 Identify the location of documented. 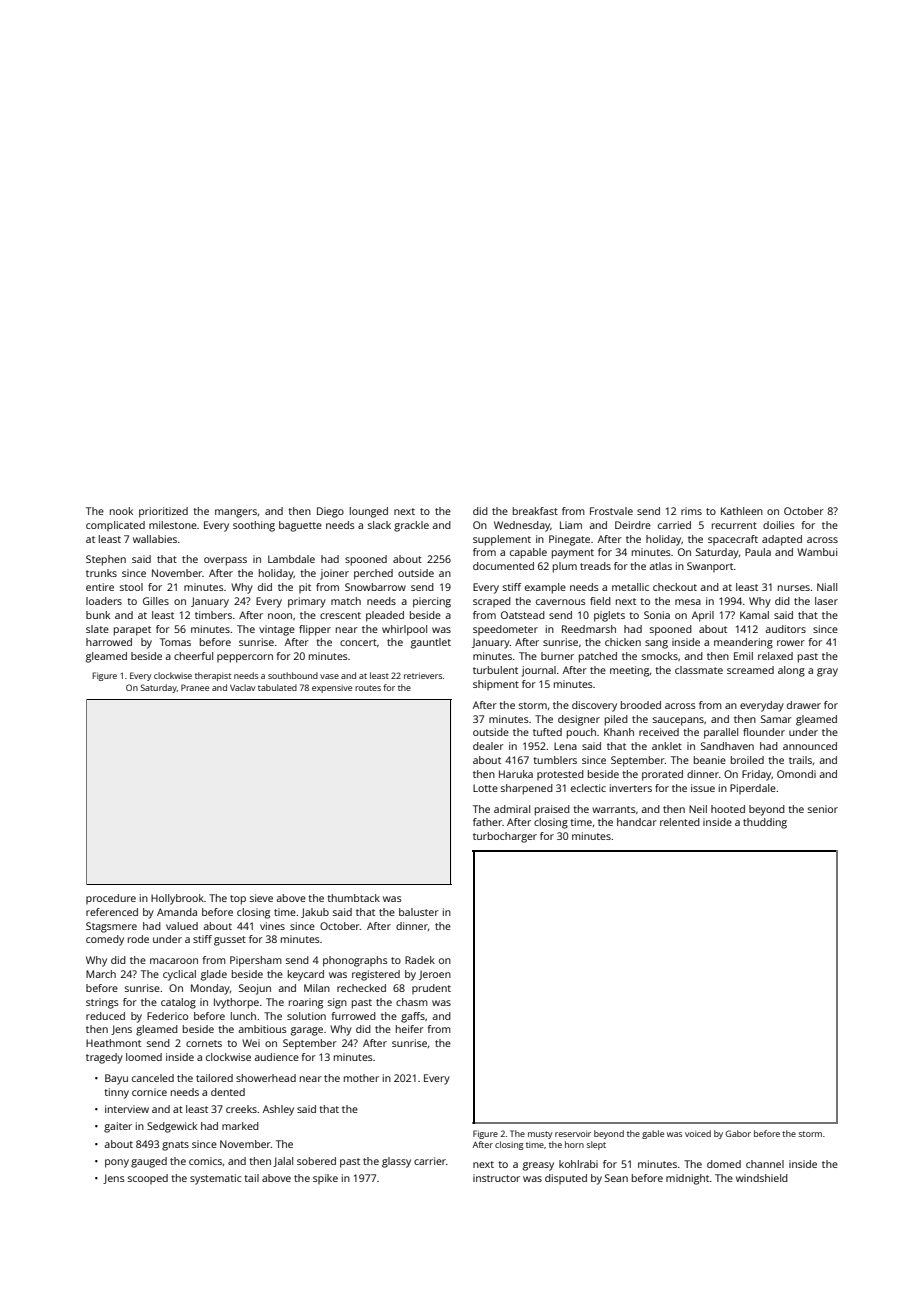
(503, 566).
